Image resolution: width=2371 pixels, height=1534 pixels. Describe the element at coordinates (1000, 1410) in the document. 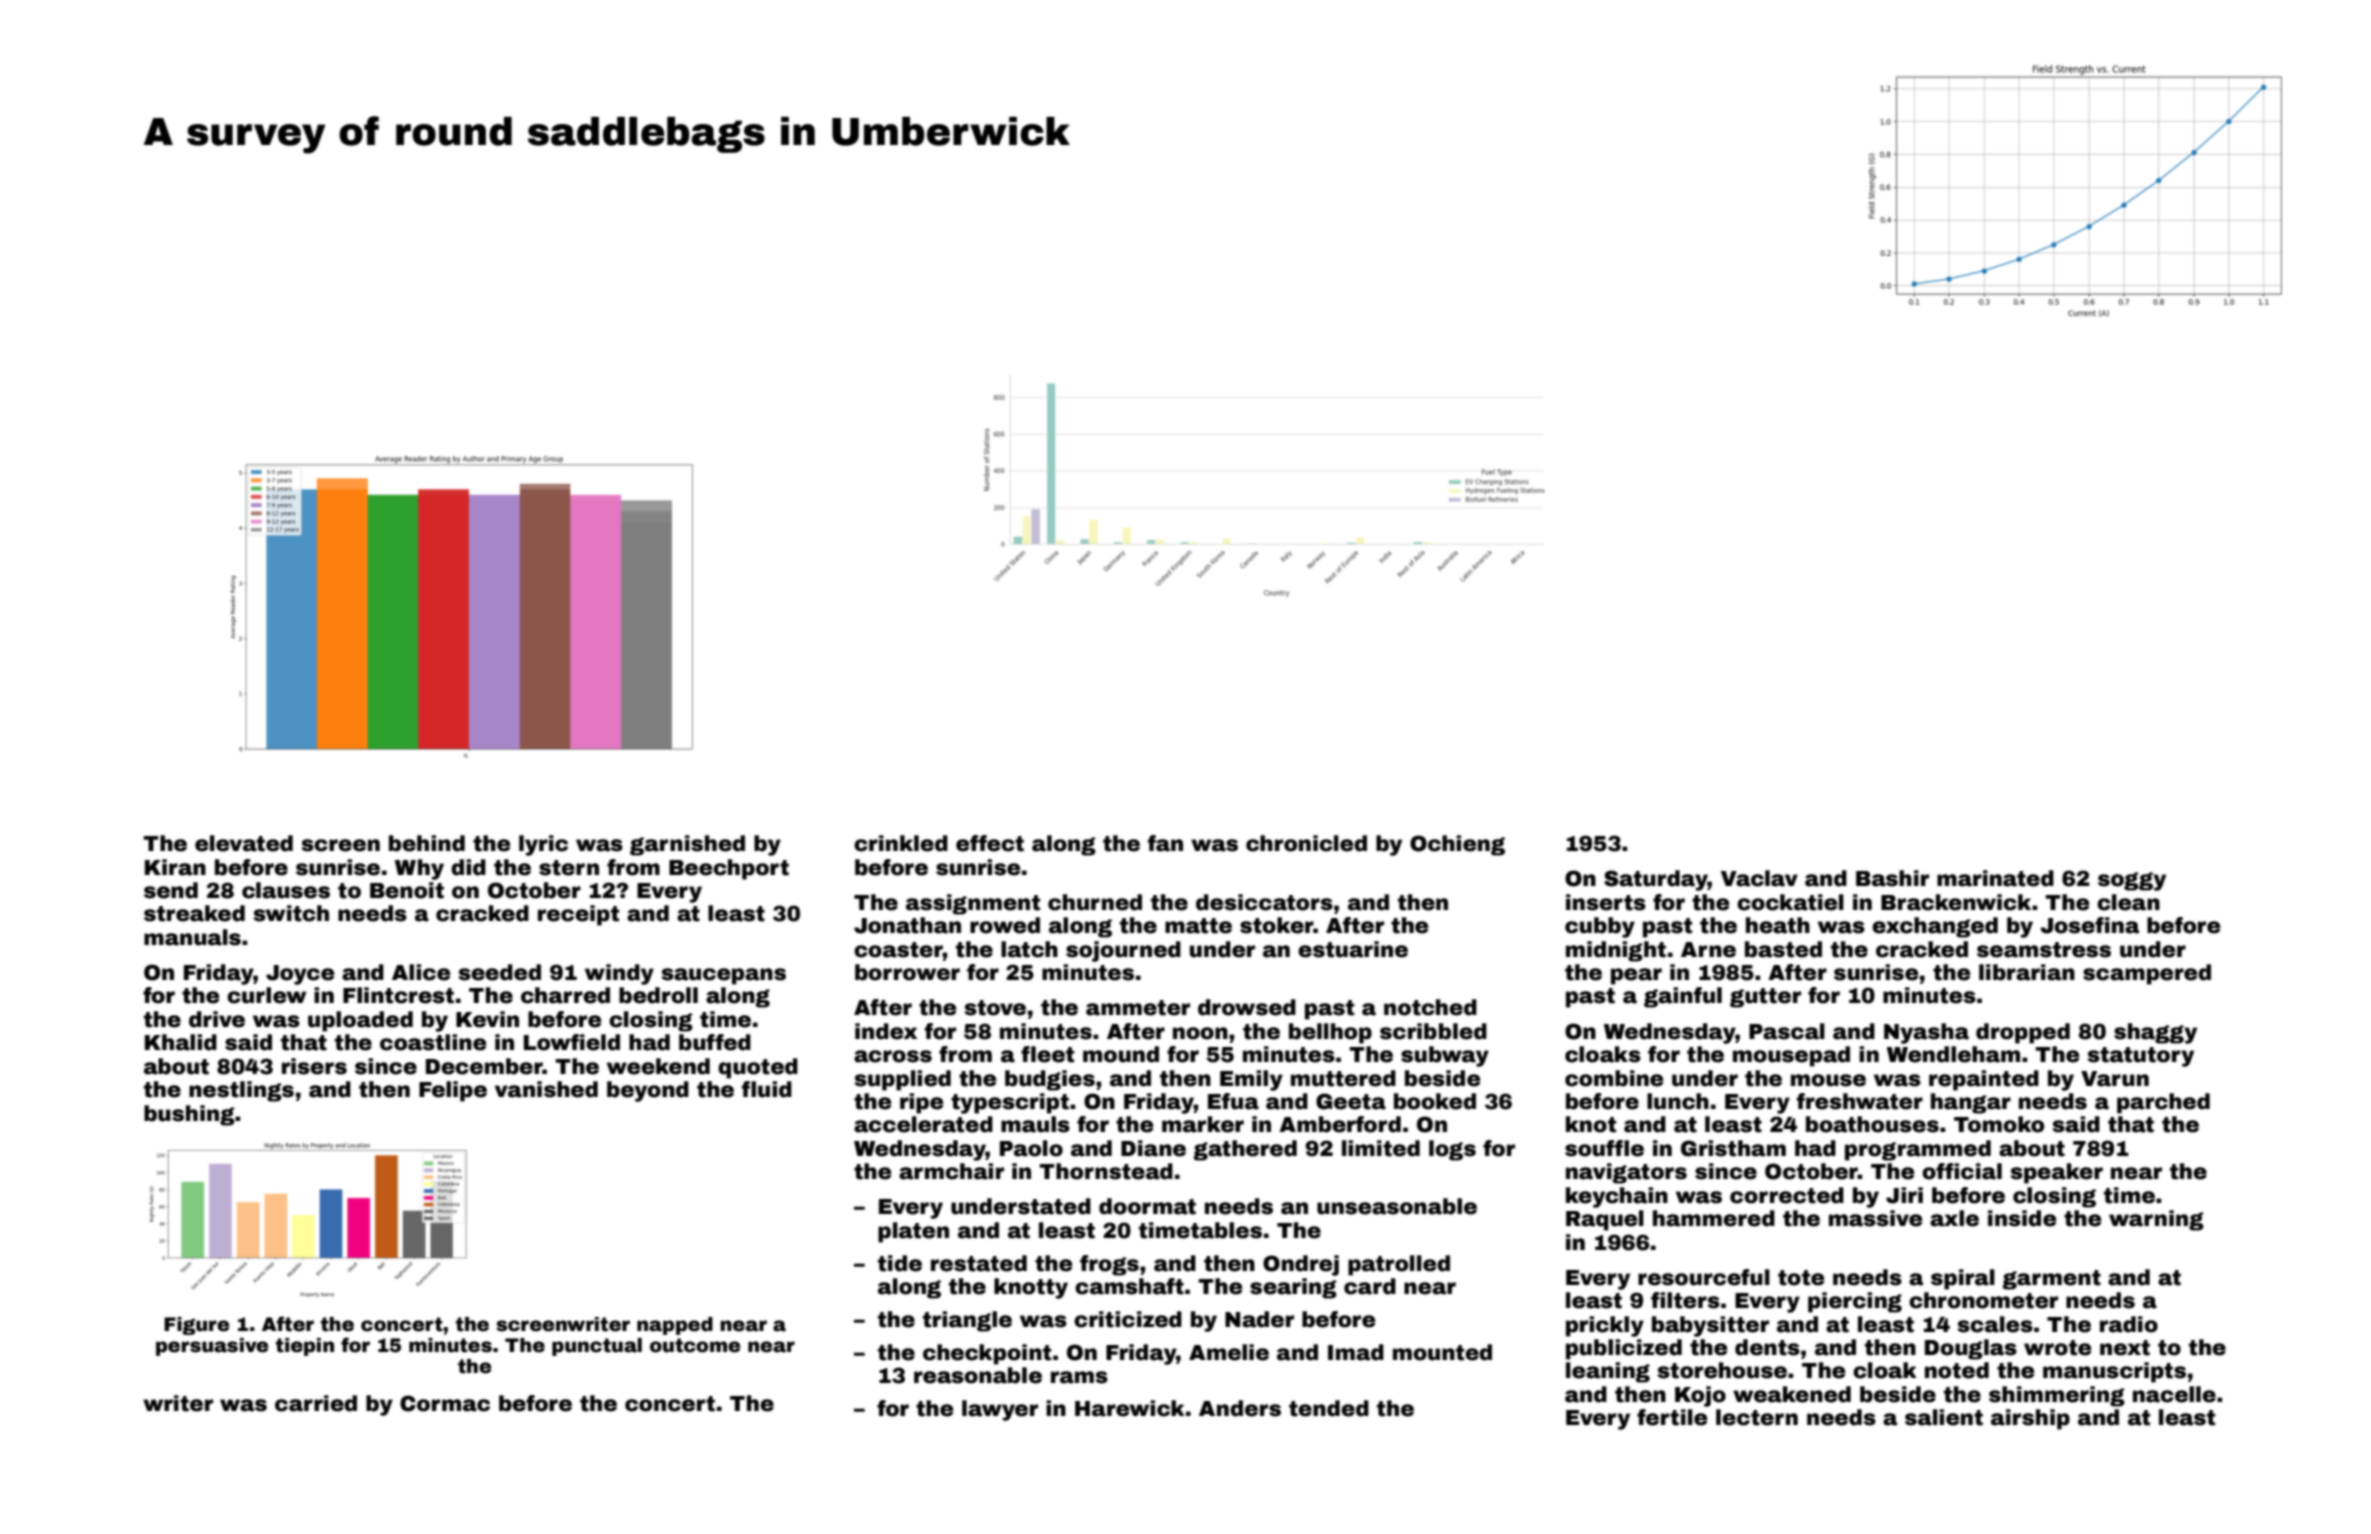

I see `lawyer` at that location.
